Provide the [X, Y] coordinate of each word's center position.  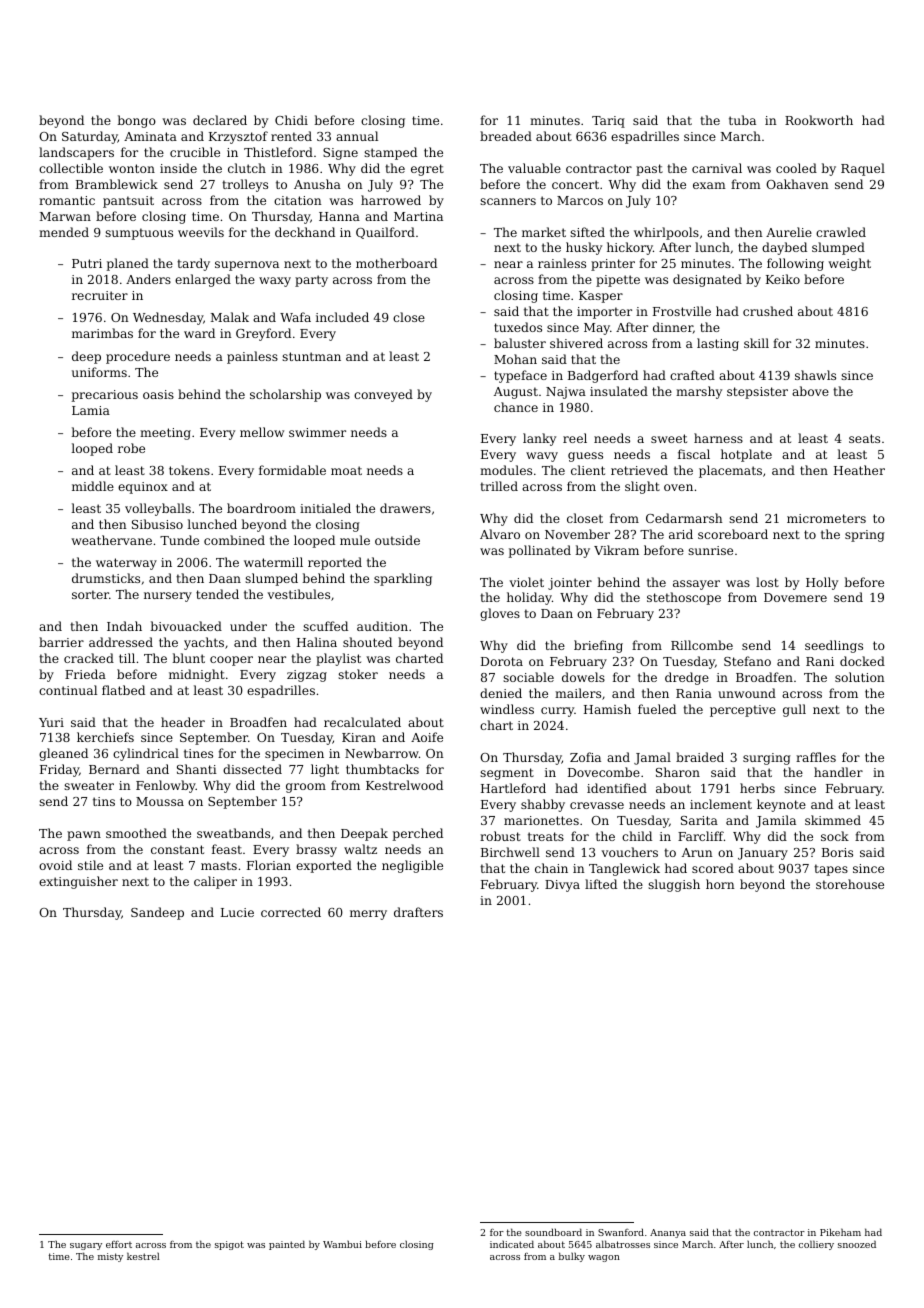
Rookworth [819, 120]
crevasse [597, 805]
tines [198, 753]
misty [110, 1257]
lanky [539, 439]
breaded [506, 136]
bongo [136, 121]
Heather [859, 470]
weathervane [111, 540]
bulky [572, 1257]
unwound [747, 693]
